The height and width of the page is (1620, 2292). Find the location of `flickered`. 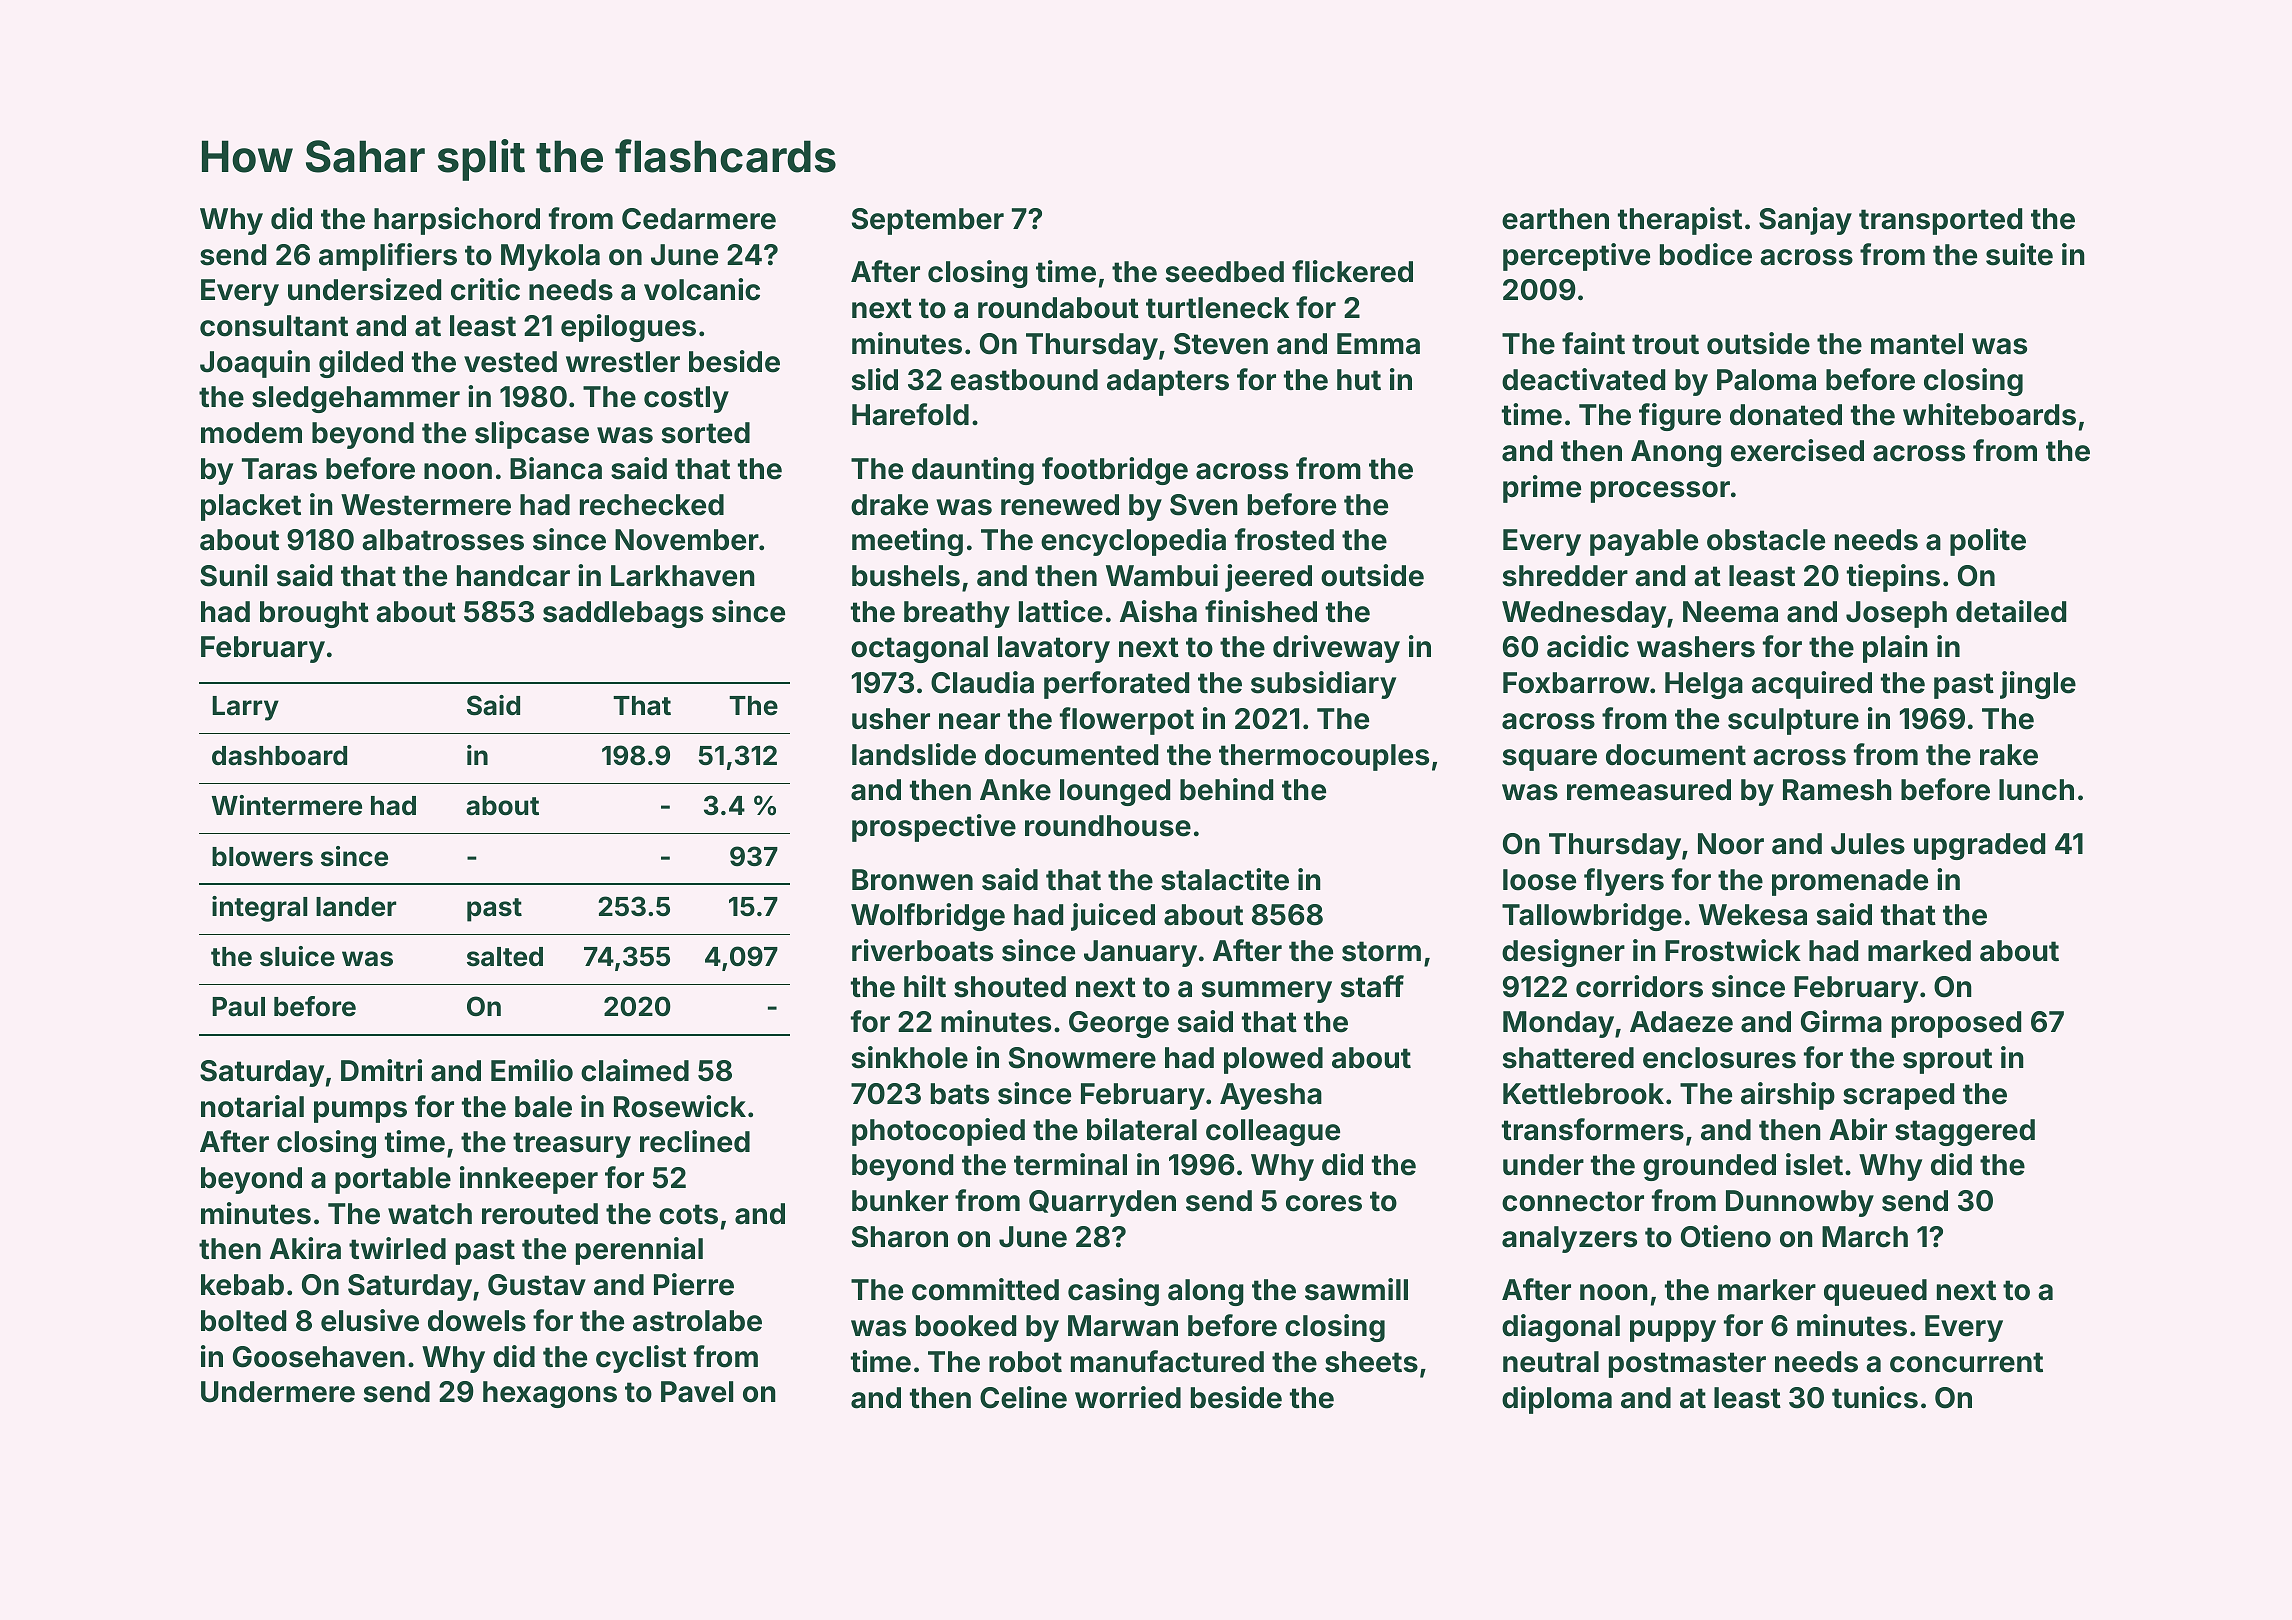

flickered is located at coordinates (1352, 271).
